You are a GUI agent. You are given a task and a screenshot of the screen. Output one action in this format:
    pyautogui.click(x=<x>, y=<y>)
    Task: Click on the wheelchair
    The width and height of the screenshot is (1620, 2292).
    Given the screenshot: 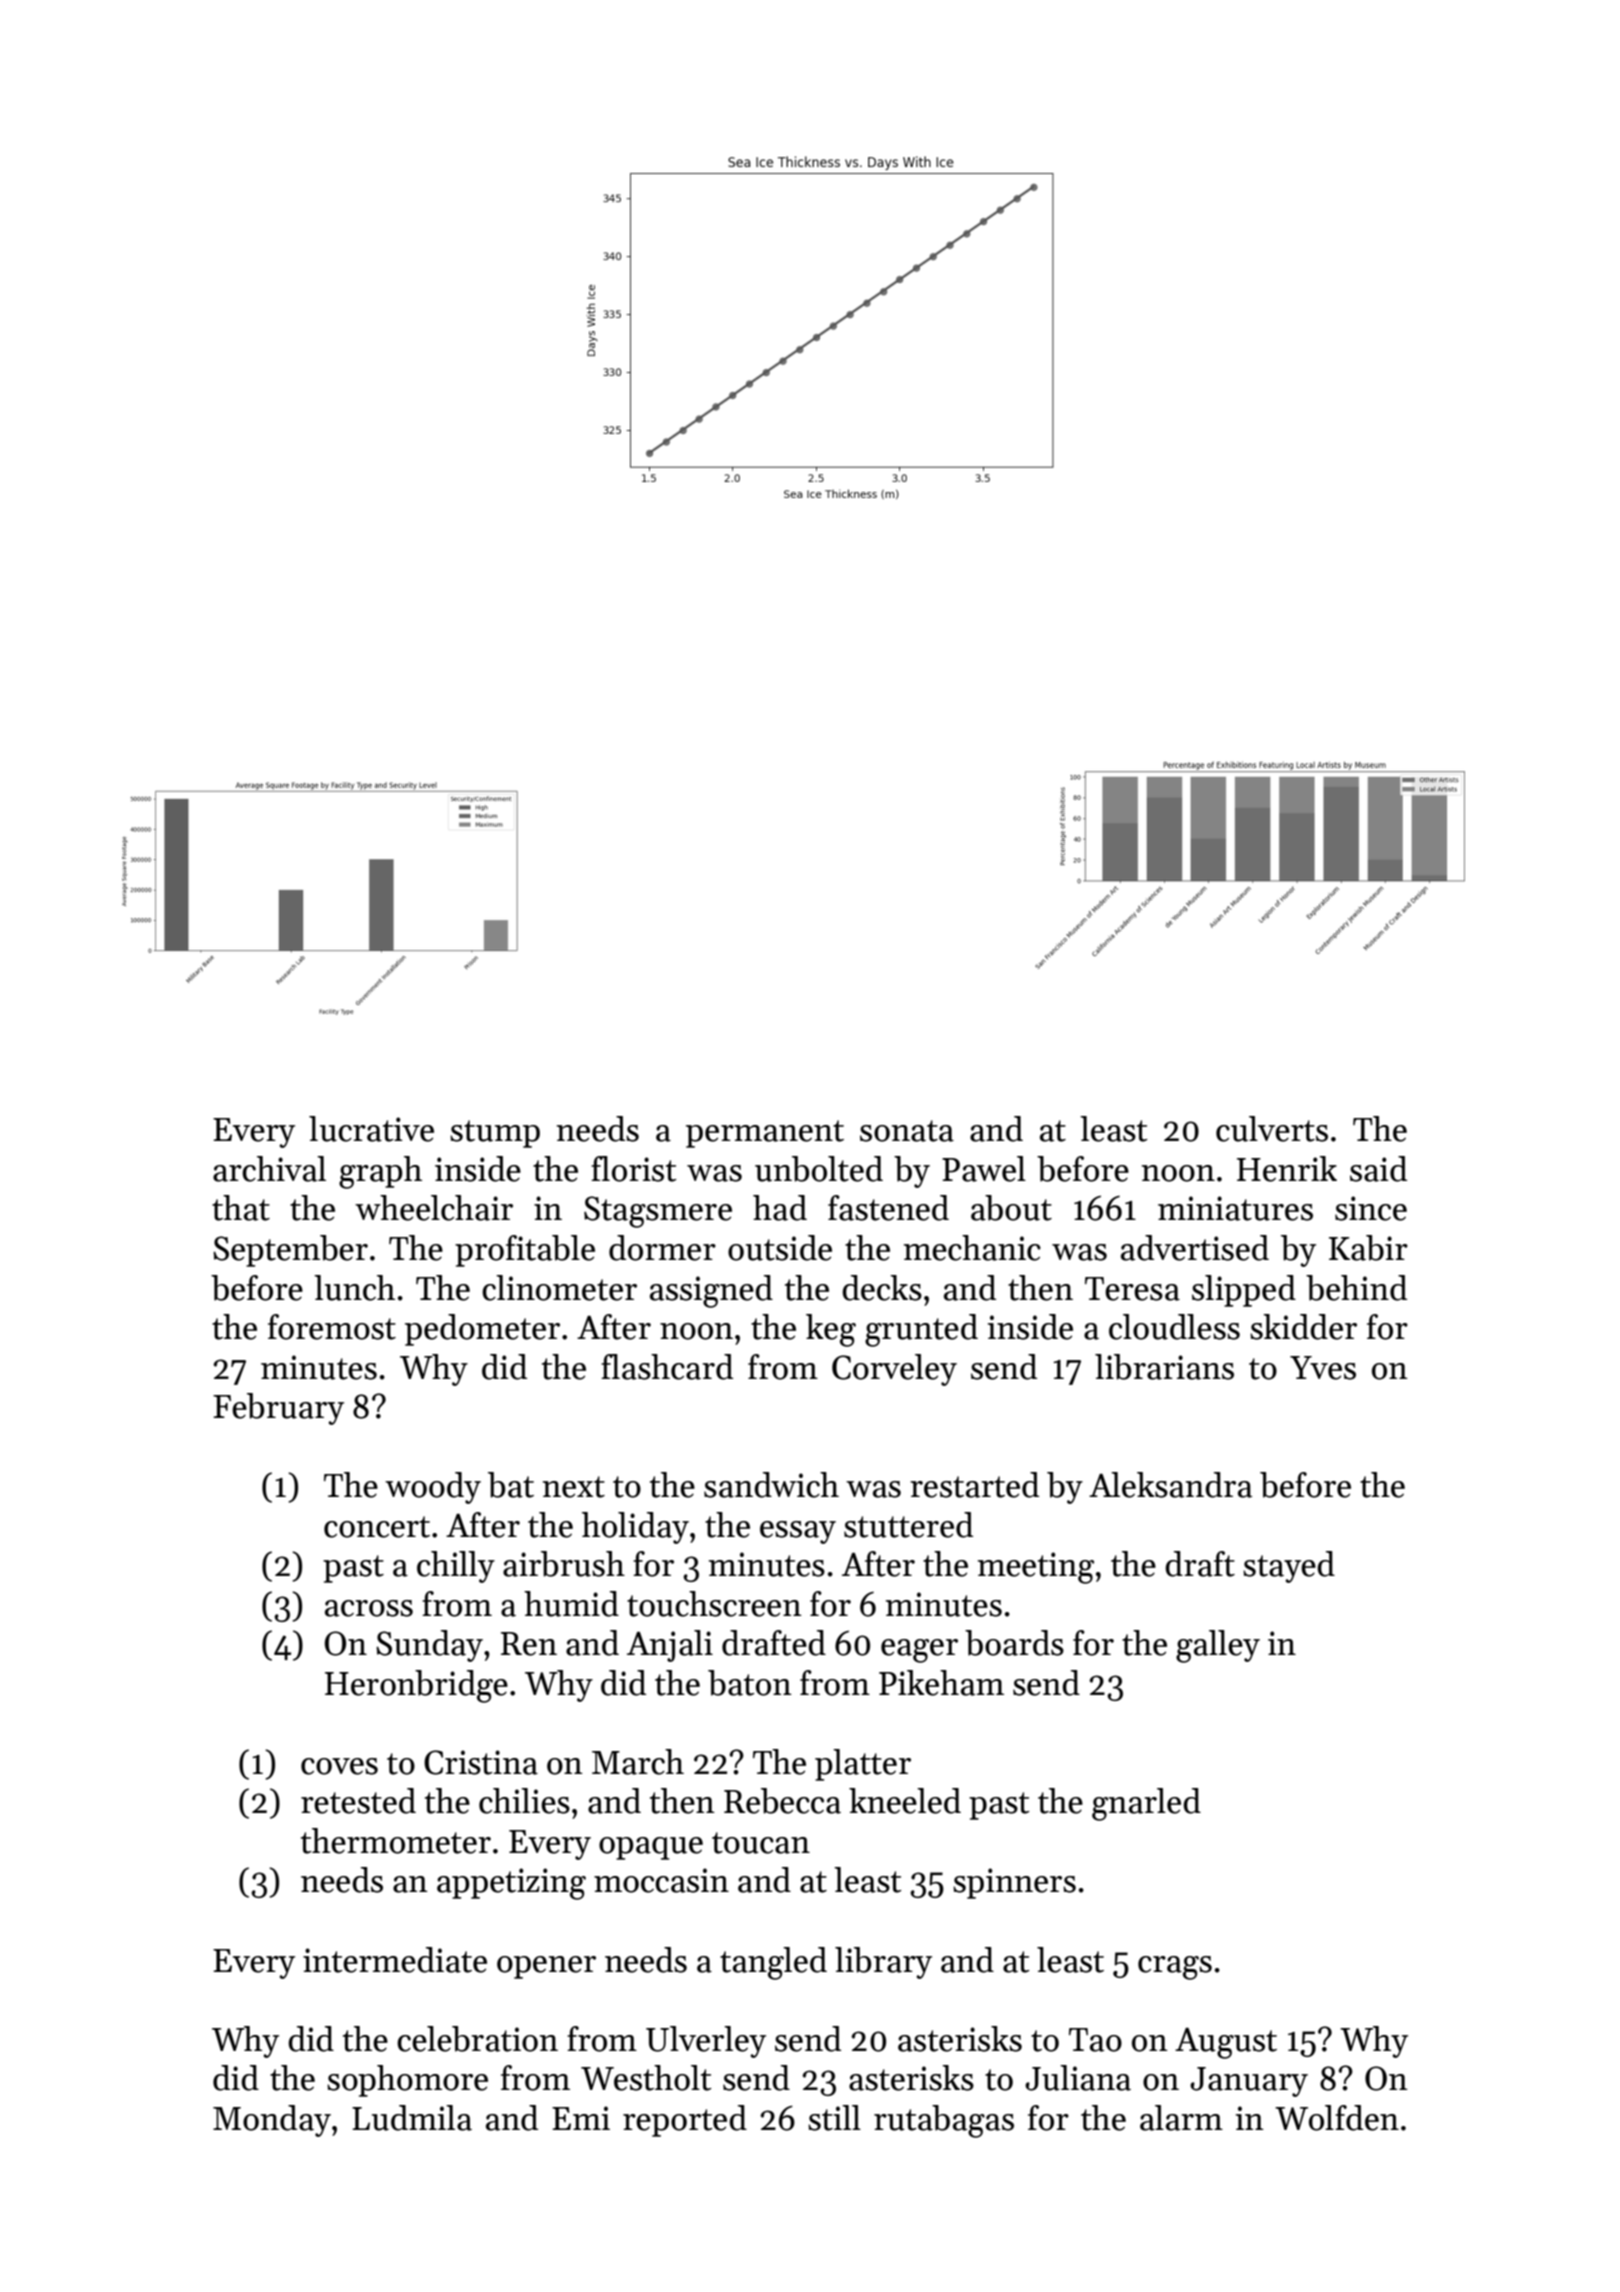 What is the action you would take?
    pyautogui.click(x=434, y=1208)
